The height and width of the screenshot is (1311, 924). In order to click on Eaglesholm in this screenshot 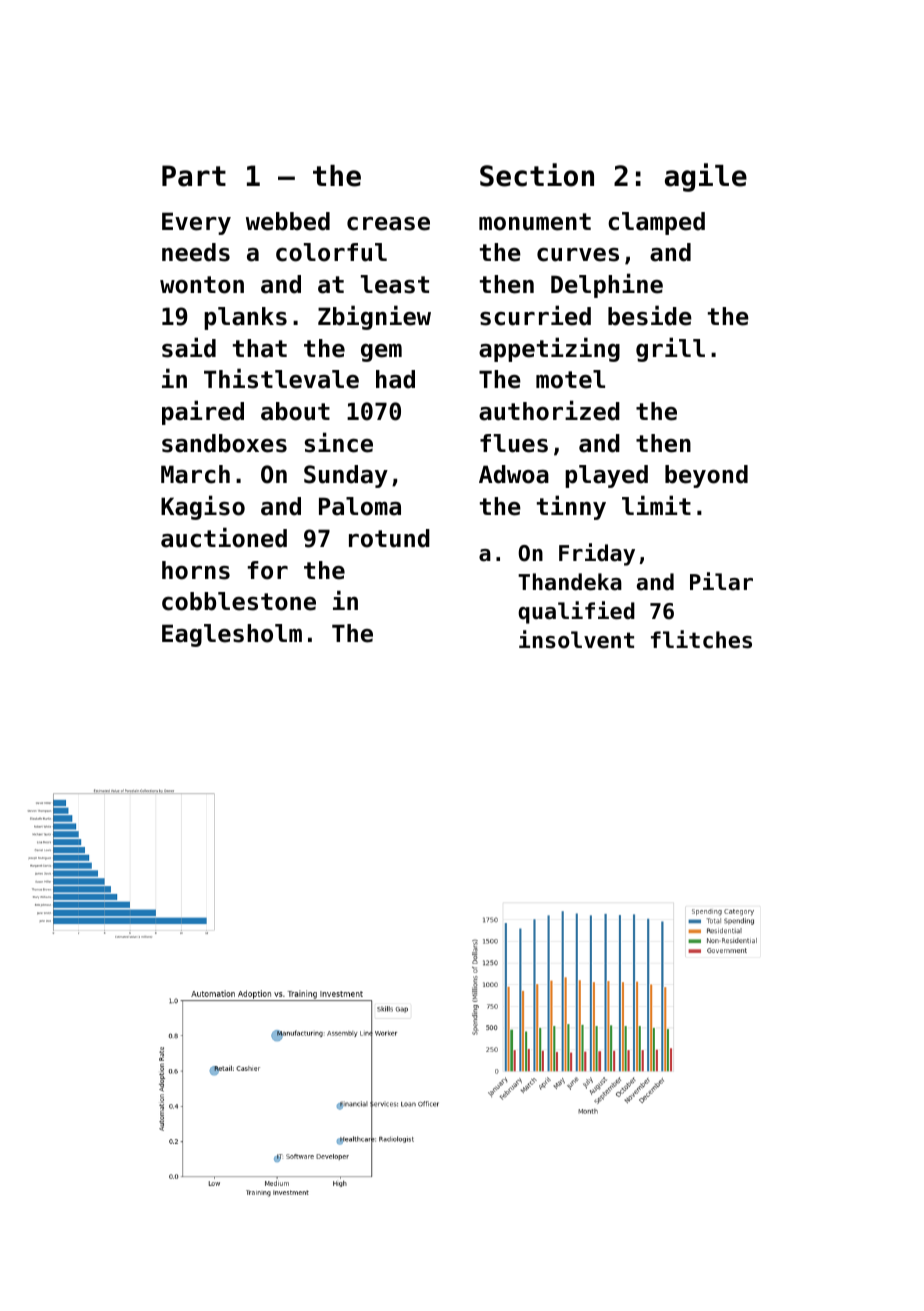, I will do `click(232, 635)`.
